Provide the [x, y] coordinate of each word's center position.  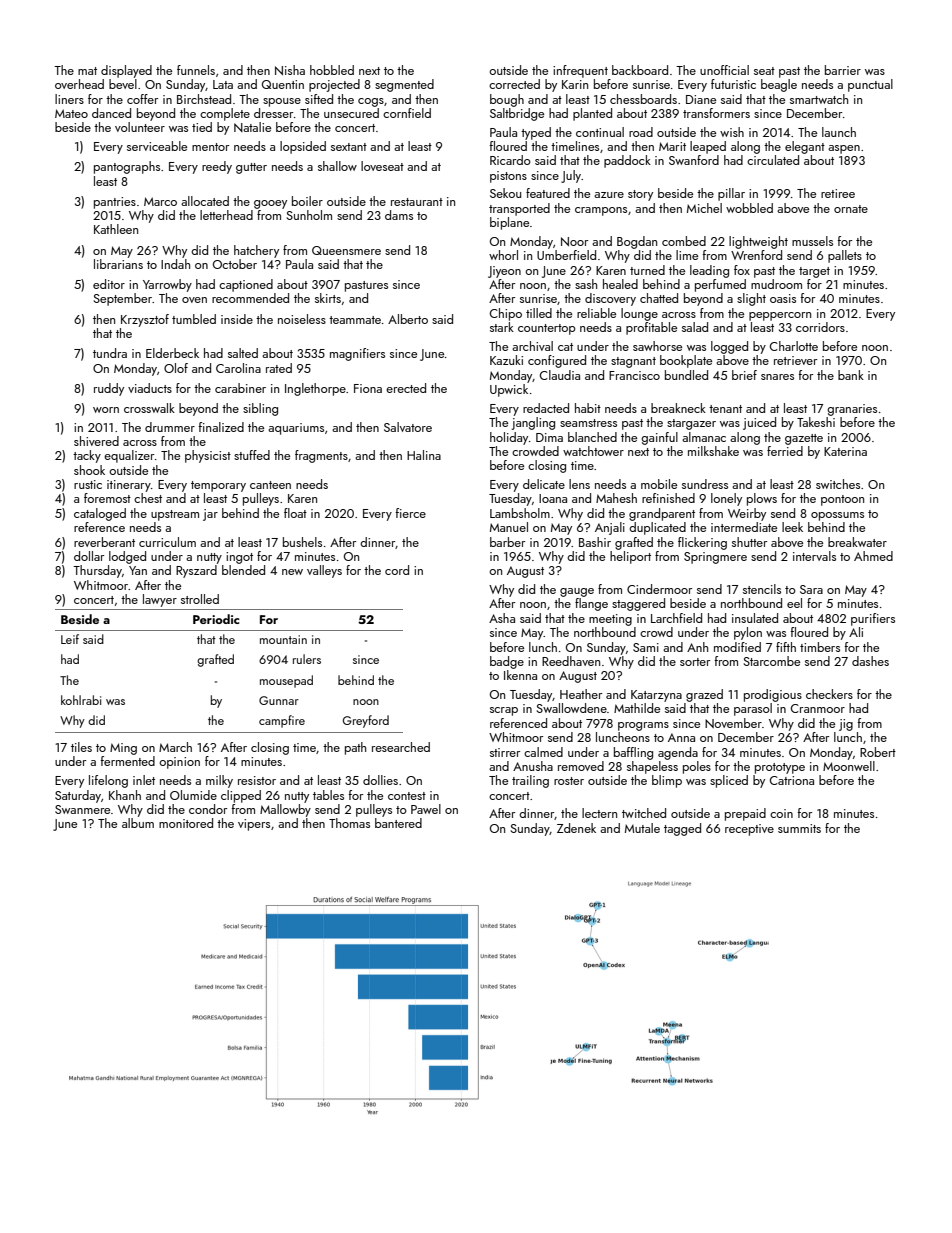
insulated [755, 618]
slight [751, 299]
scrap [504, 711]
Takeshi [816, 422]
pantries [115, 203]
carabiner [240, 388]
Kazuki [506, 360]
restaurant [417, 202]
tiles [81, 747]
